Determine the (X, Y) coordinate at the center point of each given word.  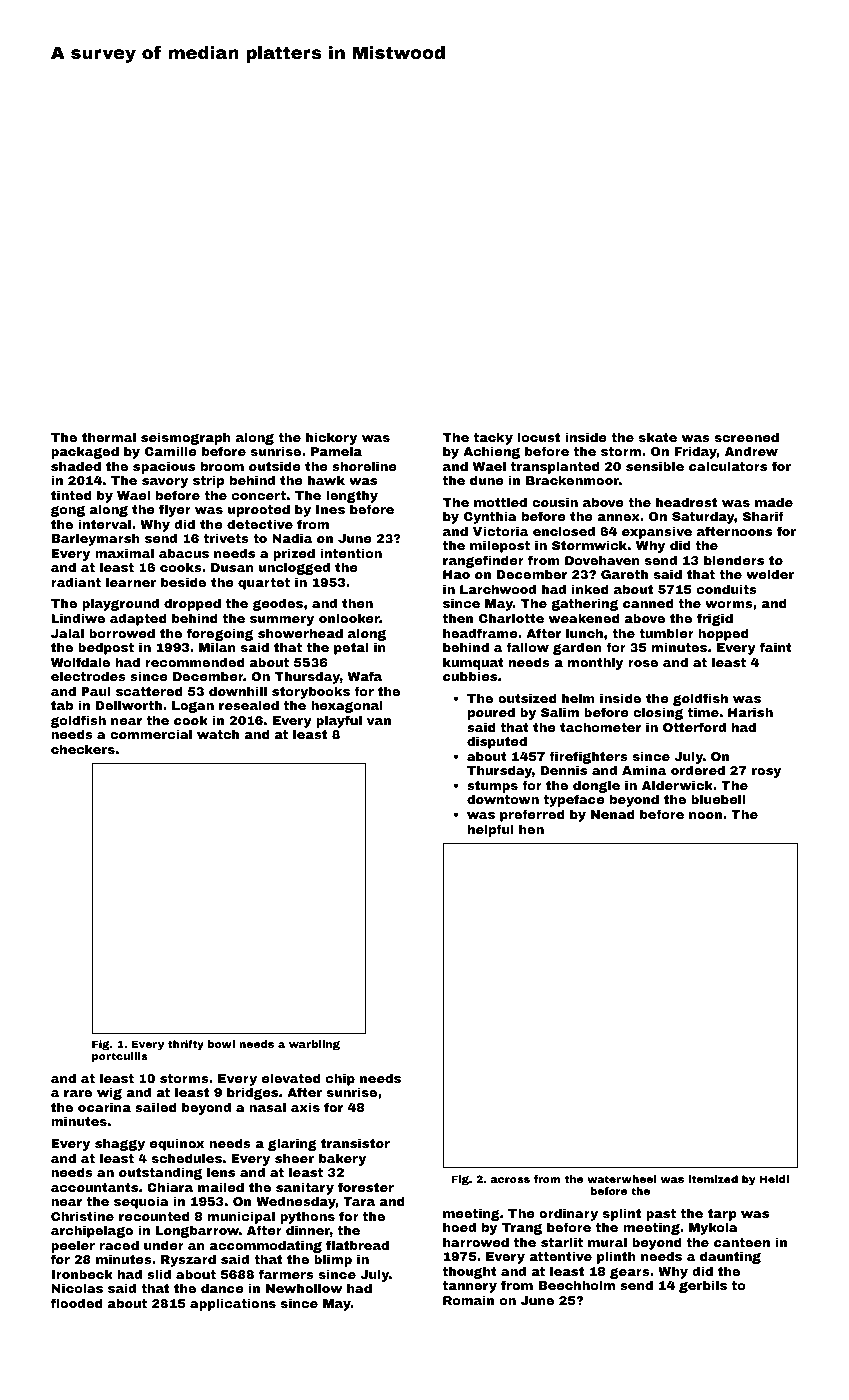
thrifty (186, 1045)
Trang (522, 1229)
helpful (491, 830)
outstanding (160, 1173)
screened (747, 437)
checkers (83, 749)
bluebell (718, 799)
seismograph (186, 438)
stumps (492, 787)
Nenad (613, 814)
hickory (331, 438)
